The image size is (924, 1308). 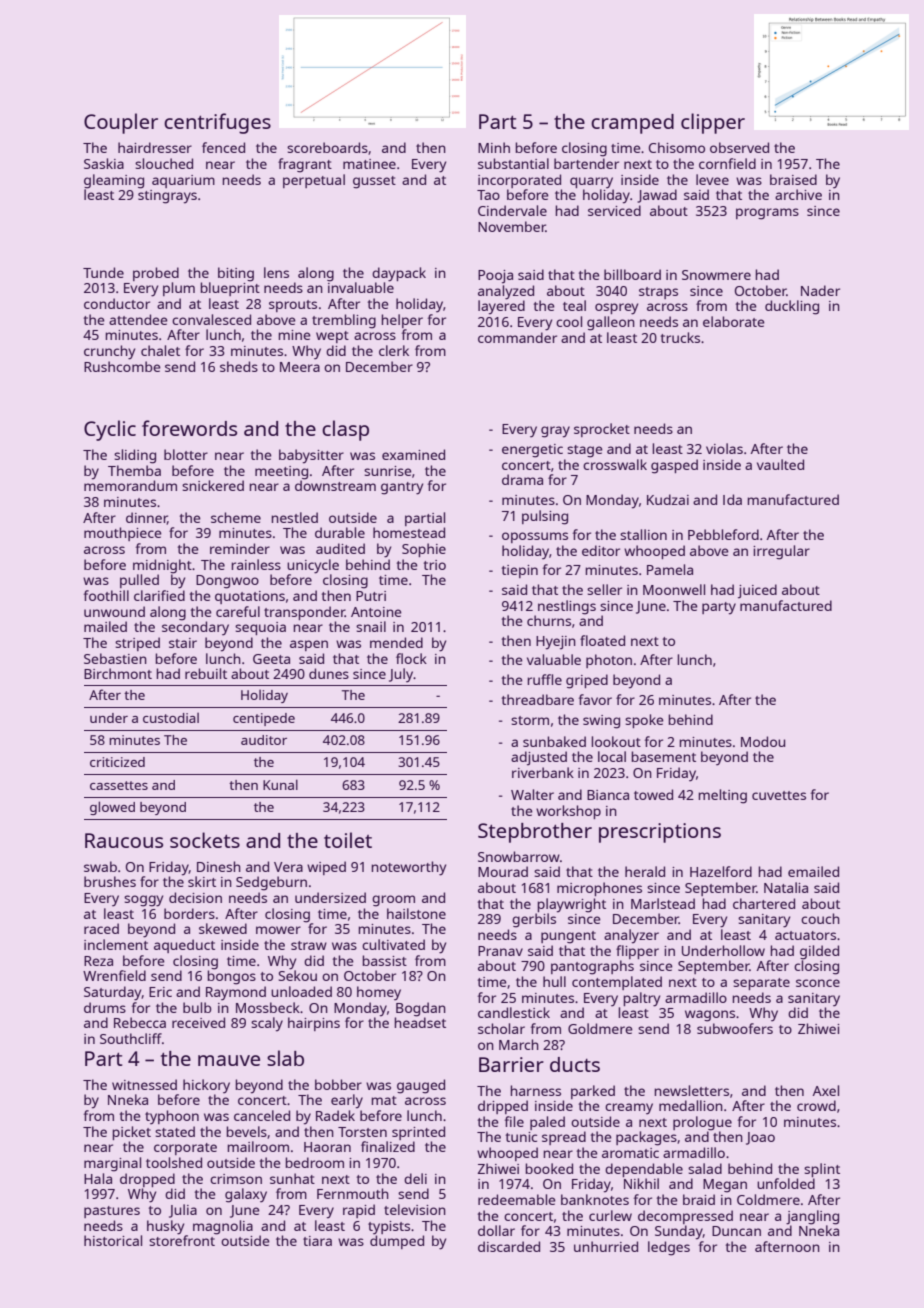 What do you see at coordinates (110, 430) in the screenshot?
I see `Cyclic` at bounding box center [110, 430].
